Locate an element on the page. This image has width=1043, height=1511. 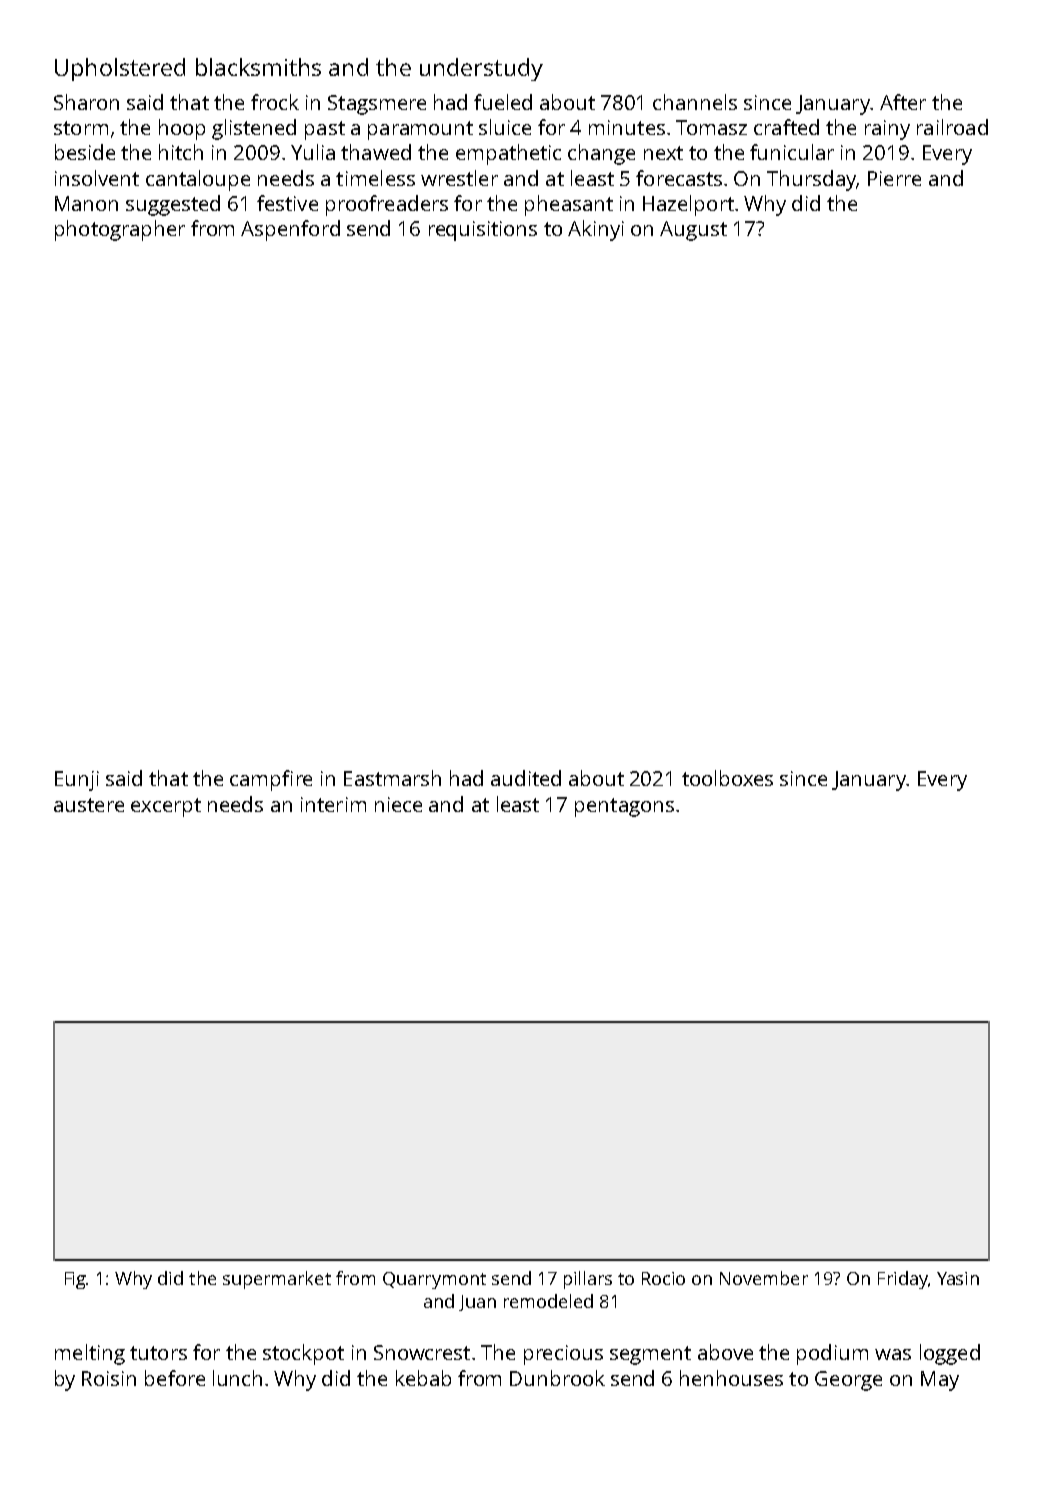
Fig is located at coordinates (76, 1280).
